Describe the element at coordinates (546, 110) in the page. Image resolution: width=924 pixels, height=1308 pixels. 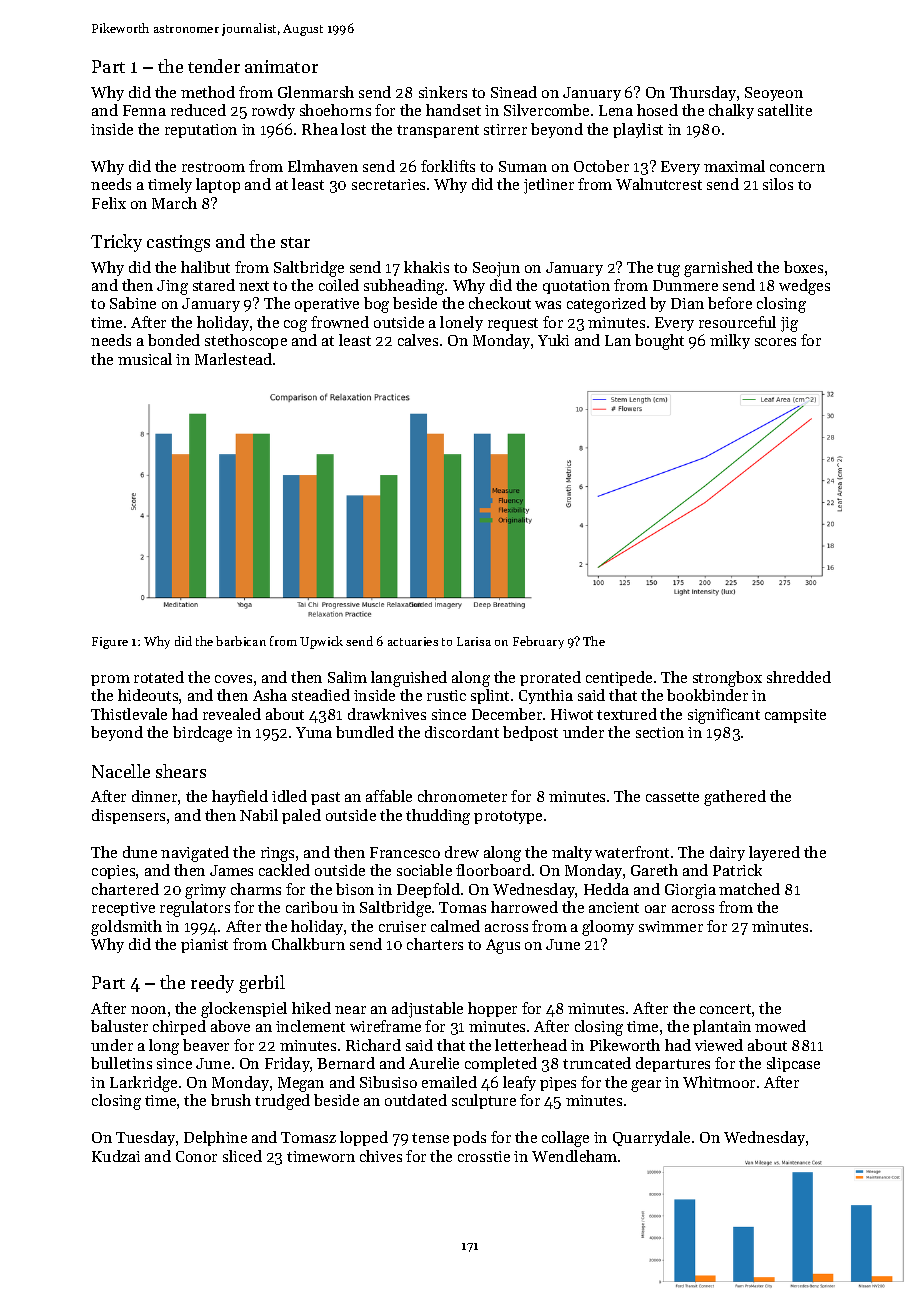
I see `Silvercombe` at that location.
